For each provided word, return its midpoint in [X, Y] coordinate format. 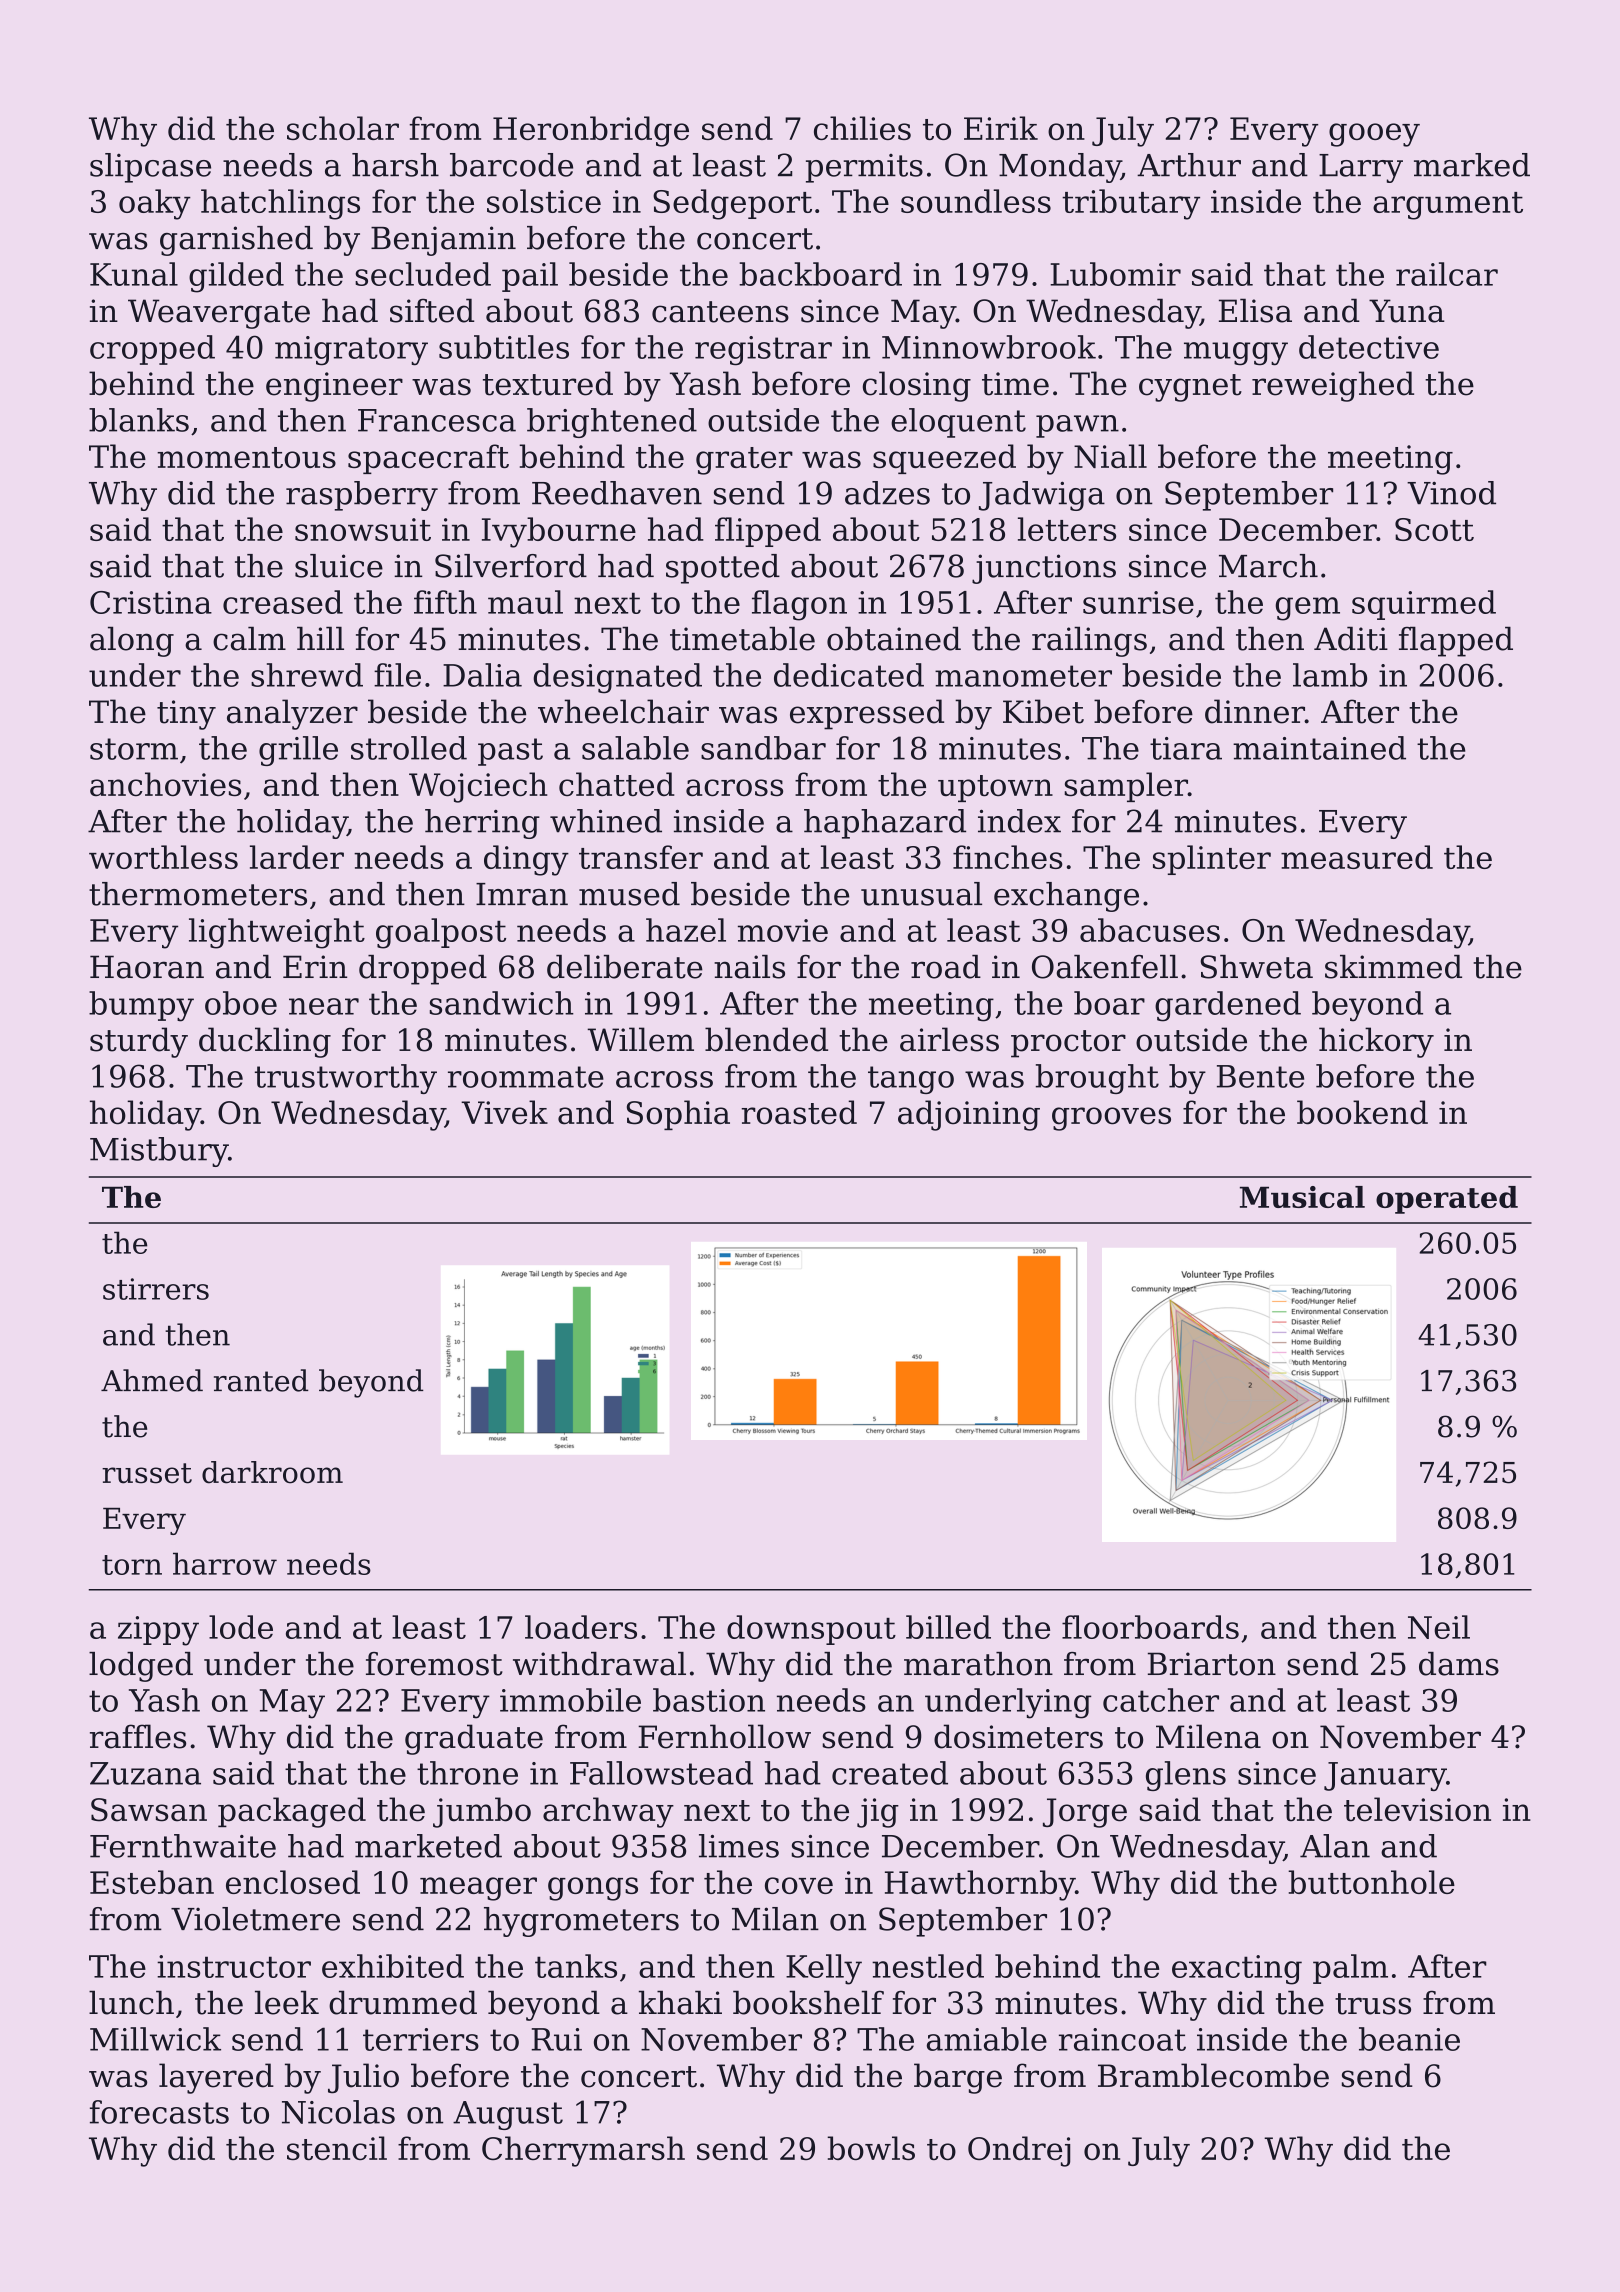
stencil [337, 2148]
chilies [862, 128]
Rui [556, 2039]
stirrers [156, 1289]
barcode [511, 165]
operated [1447, 1200]
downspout [811, 1630]
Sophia [678, 1115]
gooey [1374, 135]
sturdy [139, 1042]
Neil [1439, 1627]
